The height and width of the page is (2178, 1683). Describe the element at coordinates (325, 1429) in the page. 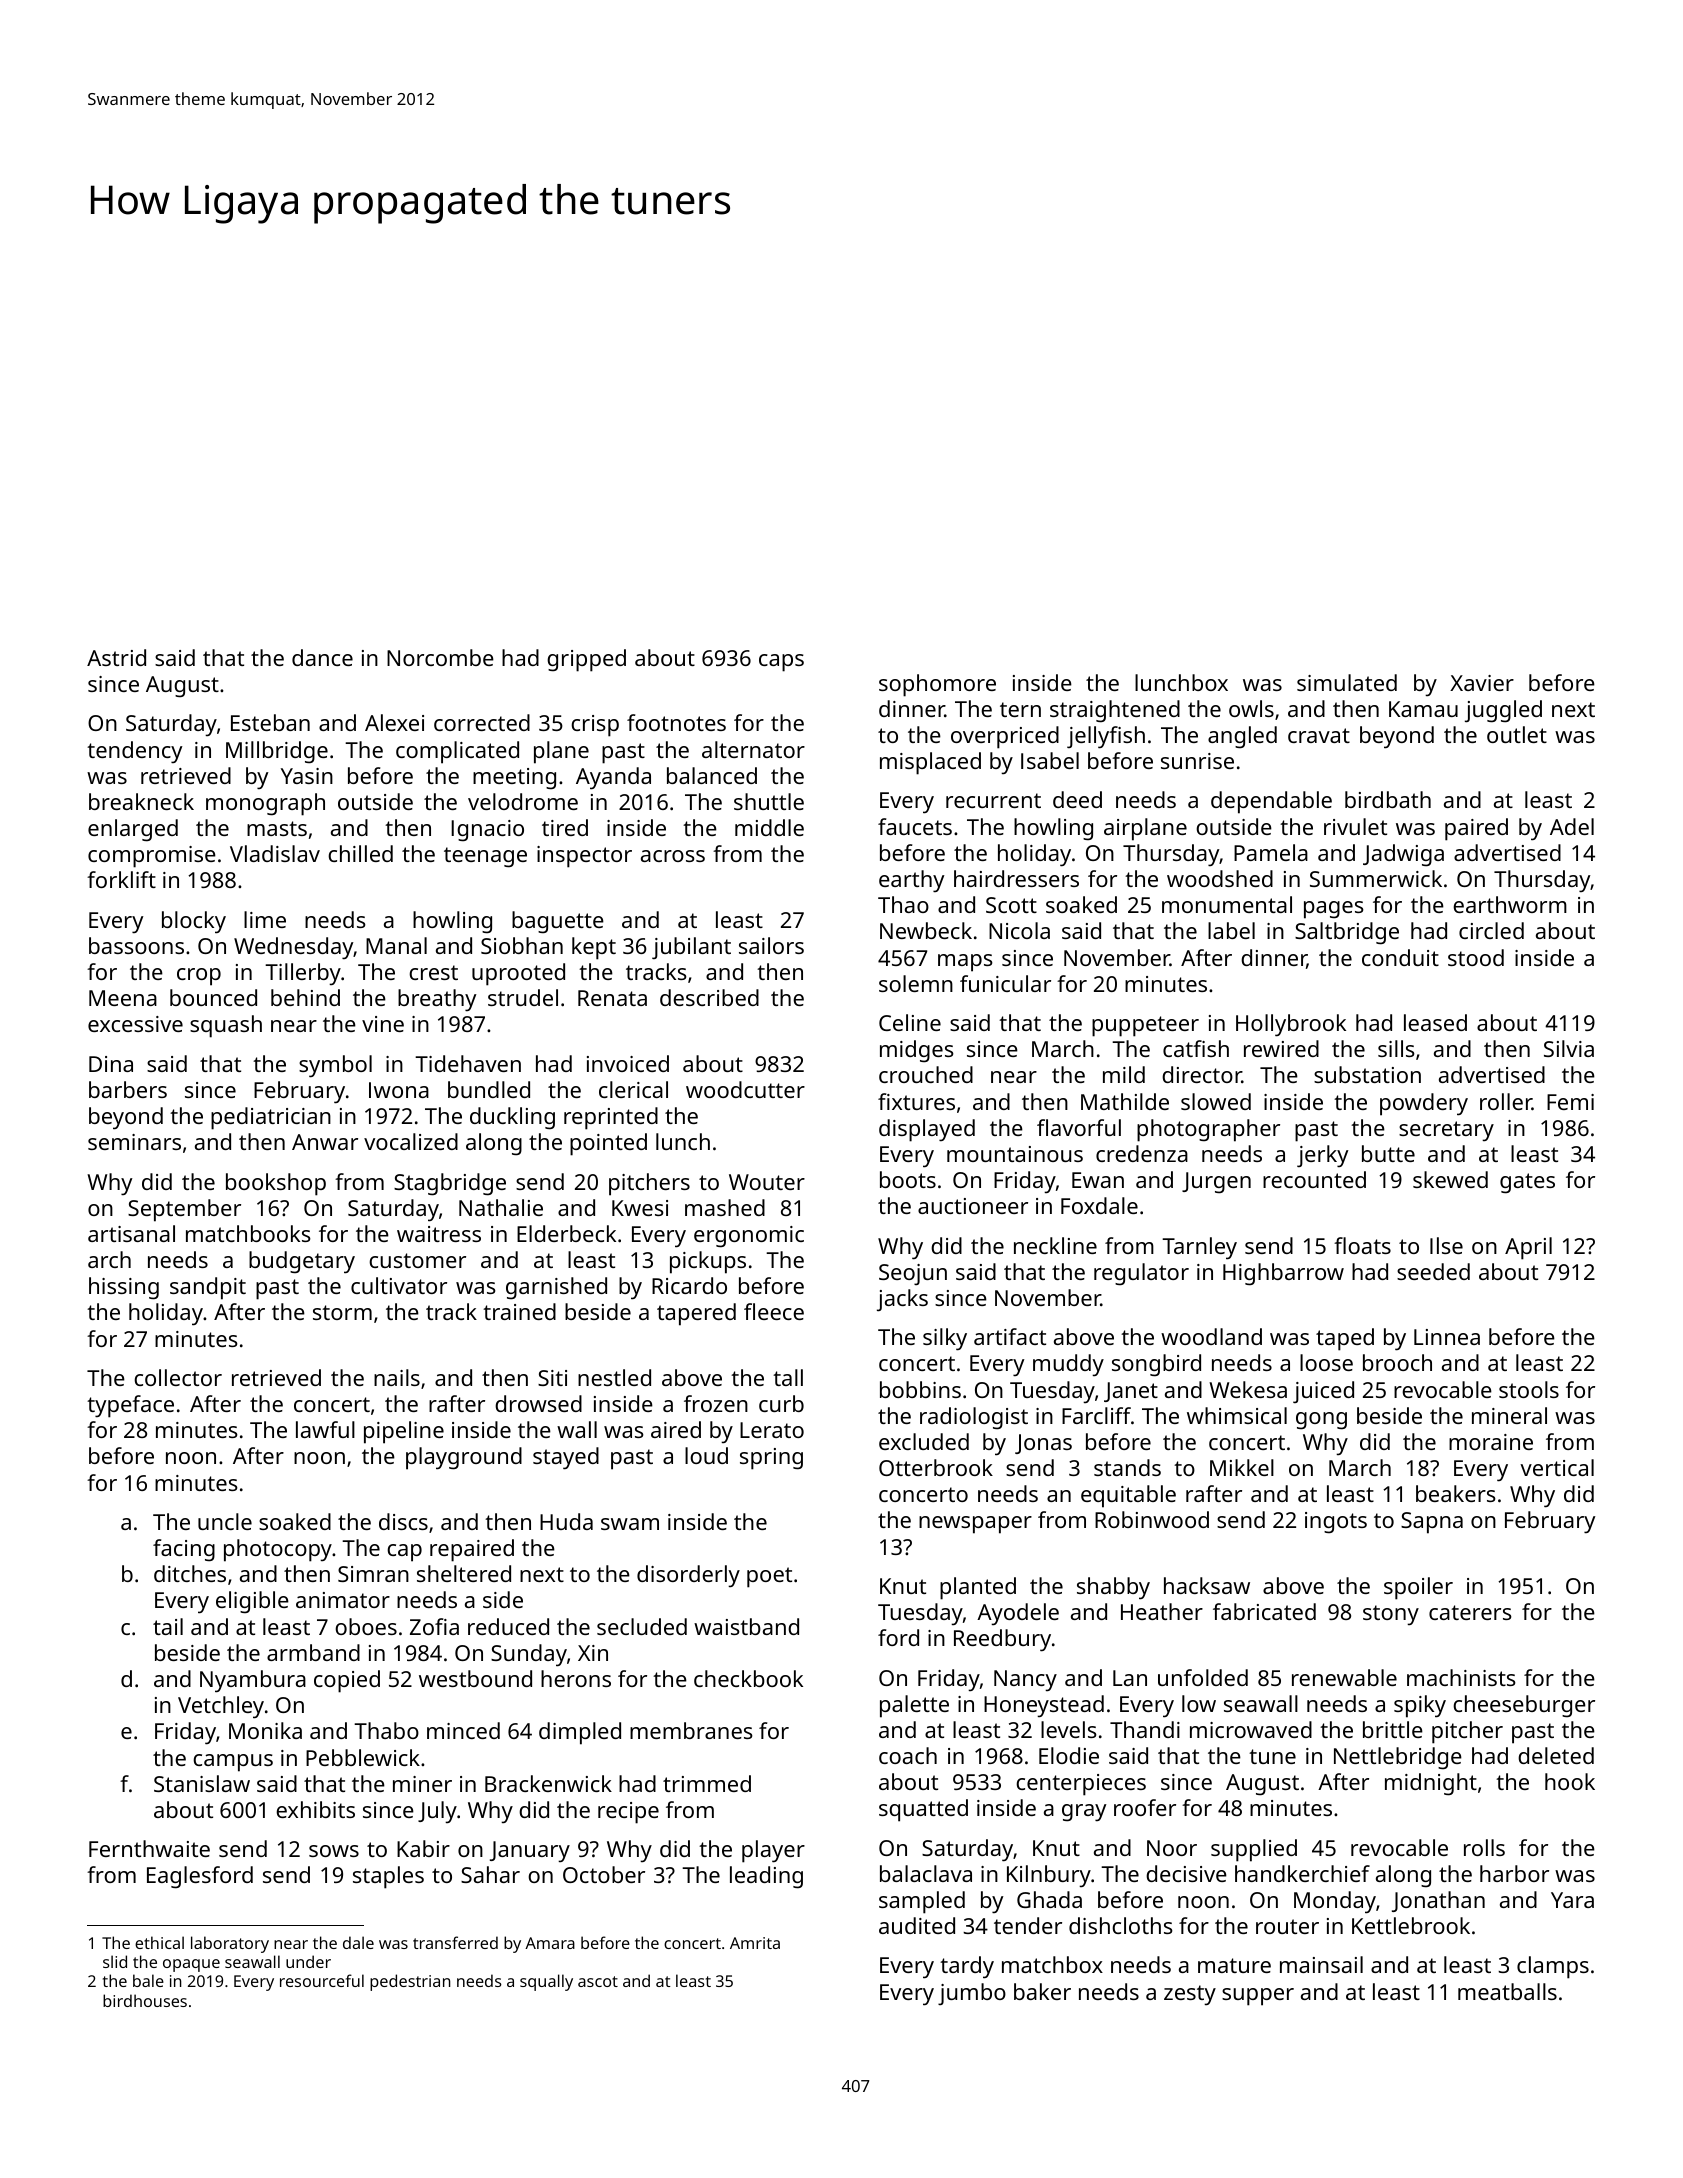

I see `lawful` at that location.
